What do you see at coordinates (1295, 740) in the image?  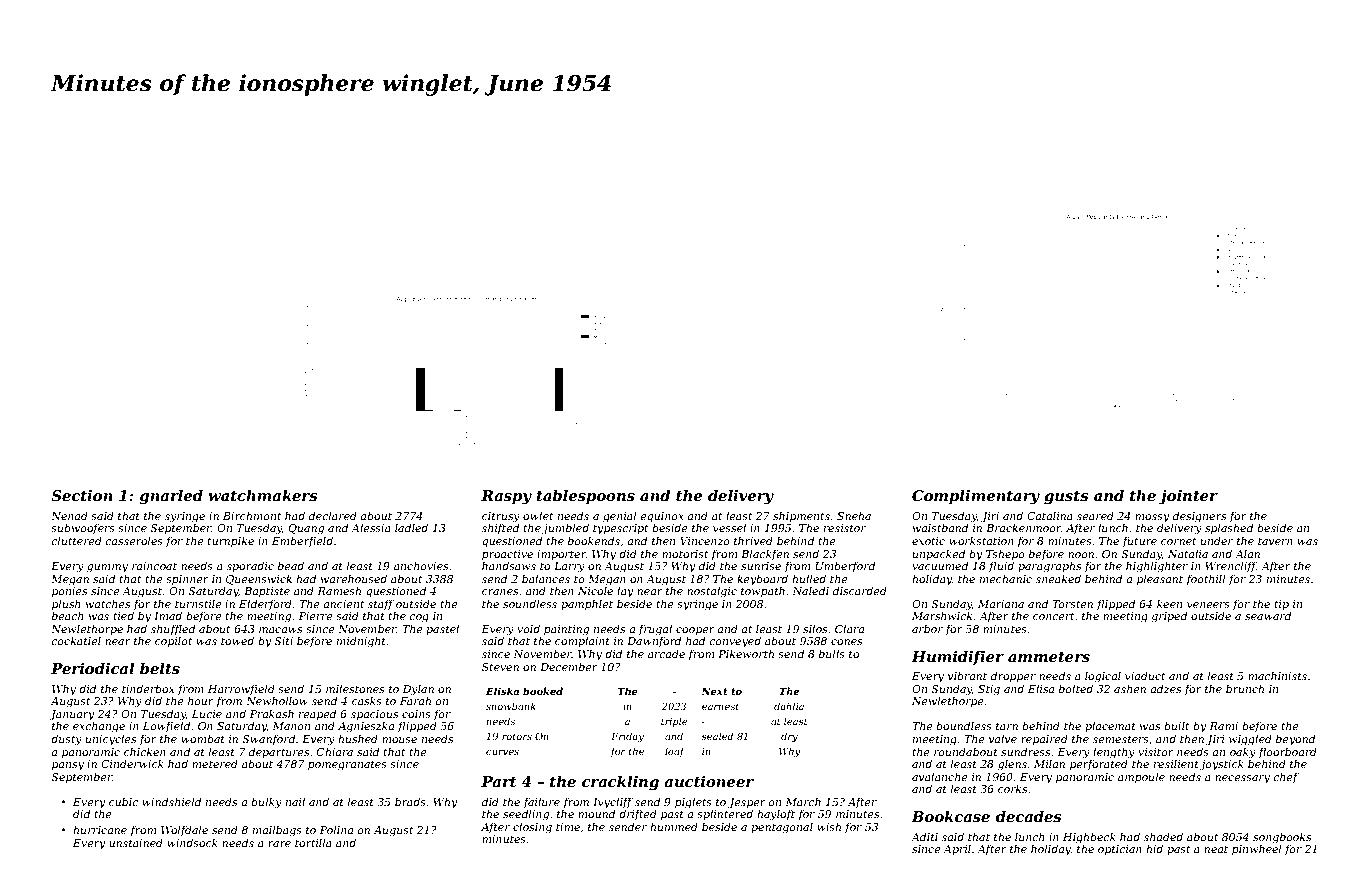 I see `beyond` at bounding box center [1295, 740].
